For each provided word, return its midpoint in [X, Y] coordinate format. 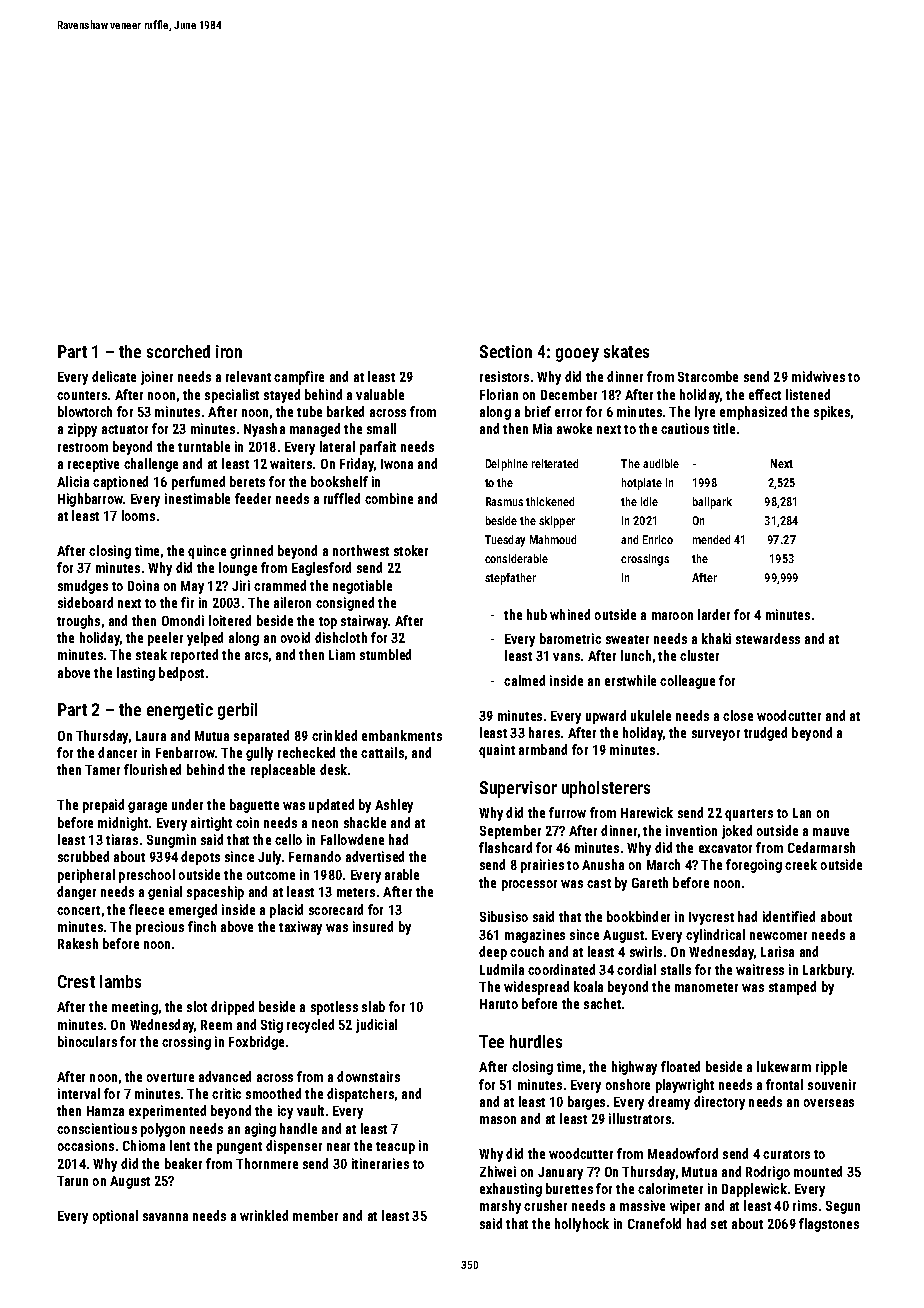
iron [229, 351]
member [315, 1215]
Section [506, 351]
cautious [685, 428]
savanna [165, 1217]
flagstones [829, 1225]
